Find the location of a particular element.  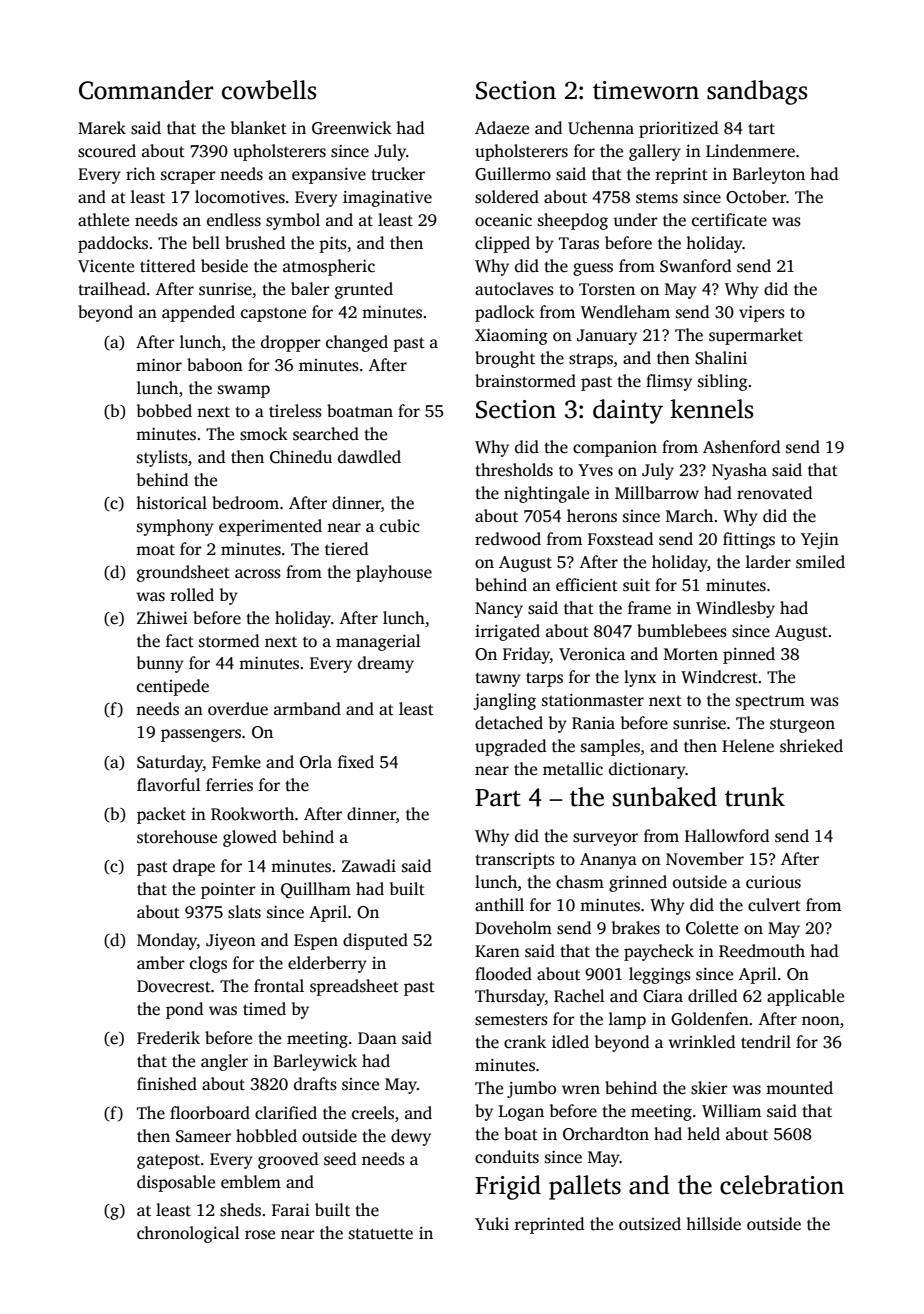

Karen is located at coordinates (497, 951).
